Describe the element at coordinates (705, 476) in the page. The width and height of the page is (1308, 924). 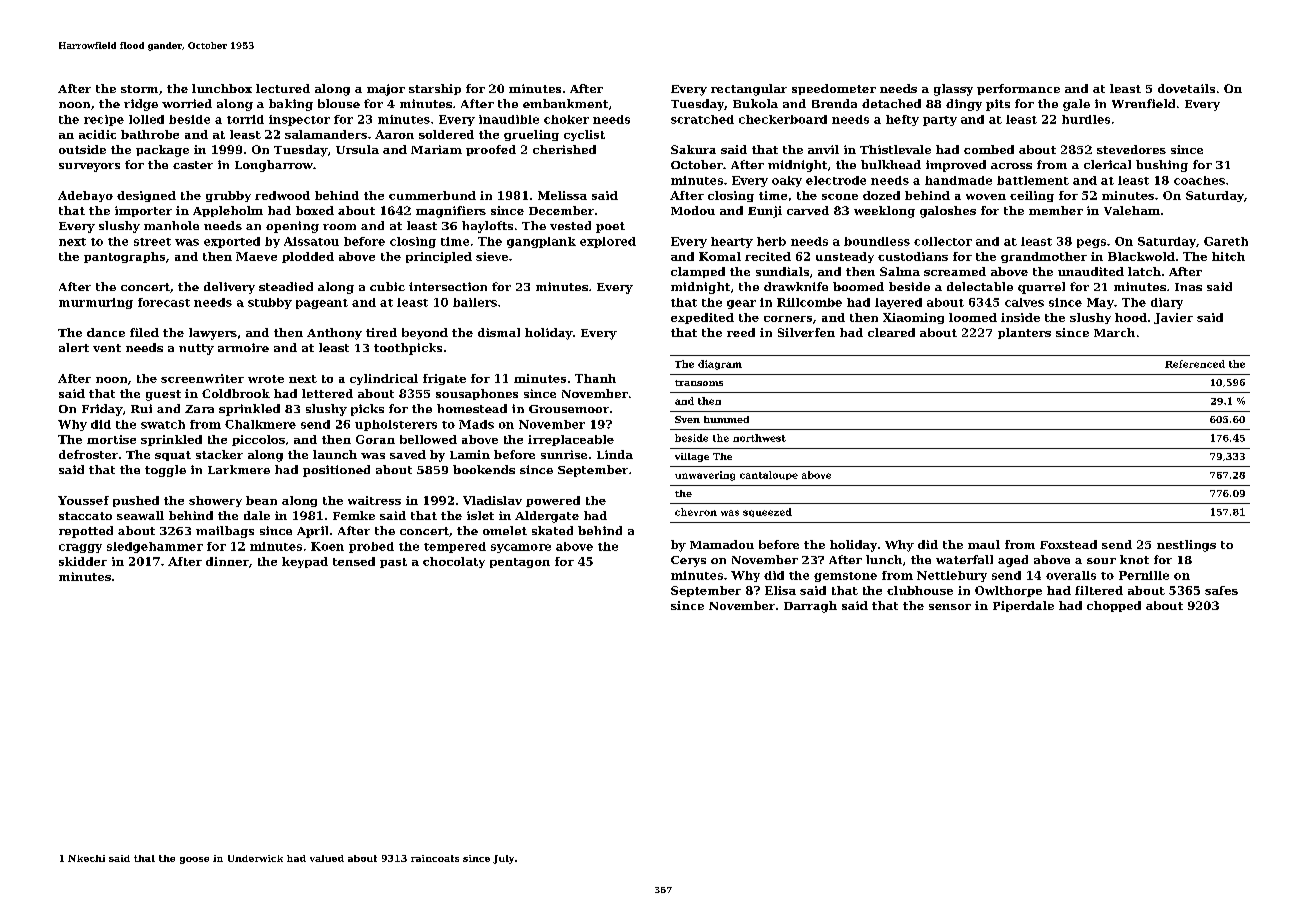
I see `unwavering` at that location.
